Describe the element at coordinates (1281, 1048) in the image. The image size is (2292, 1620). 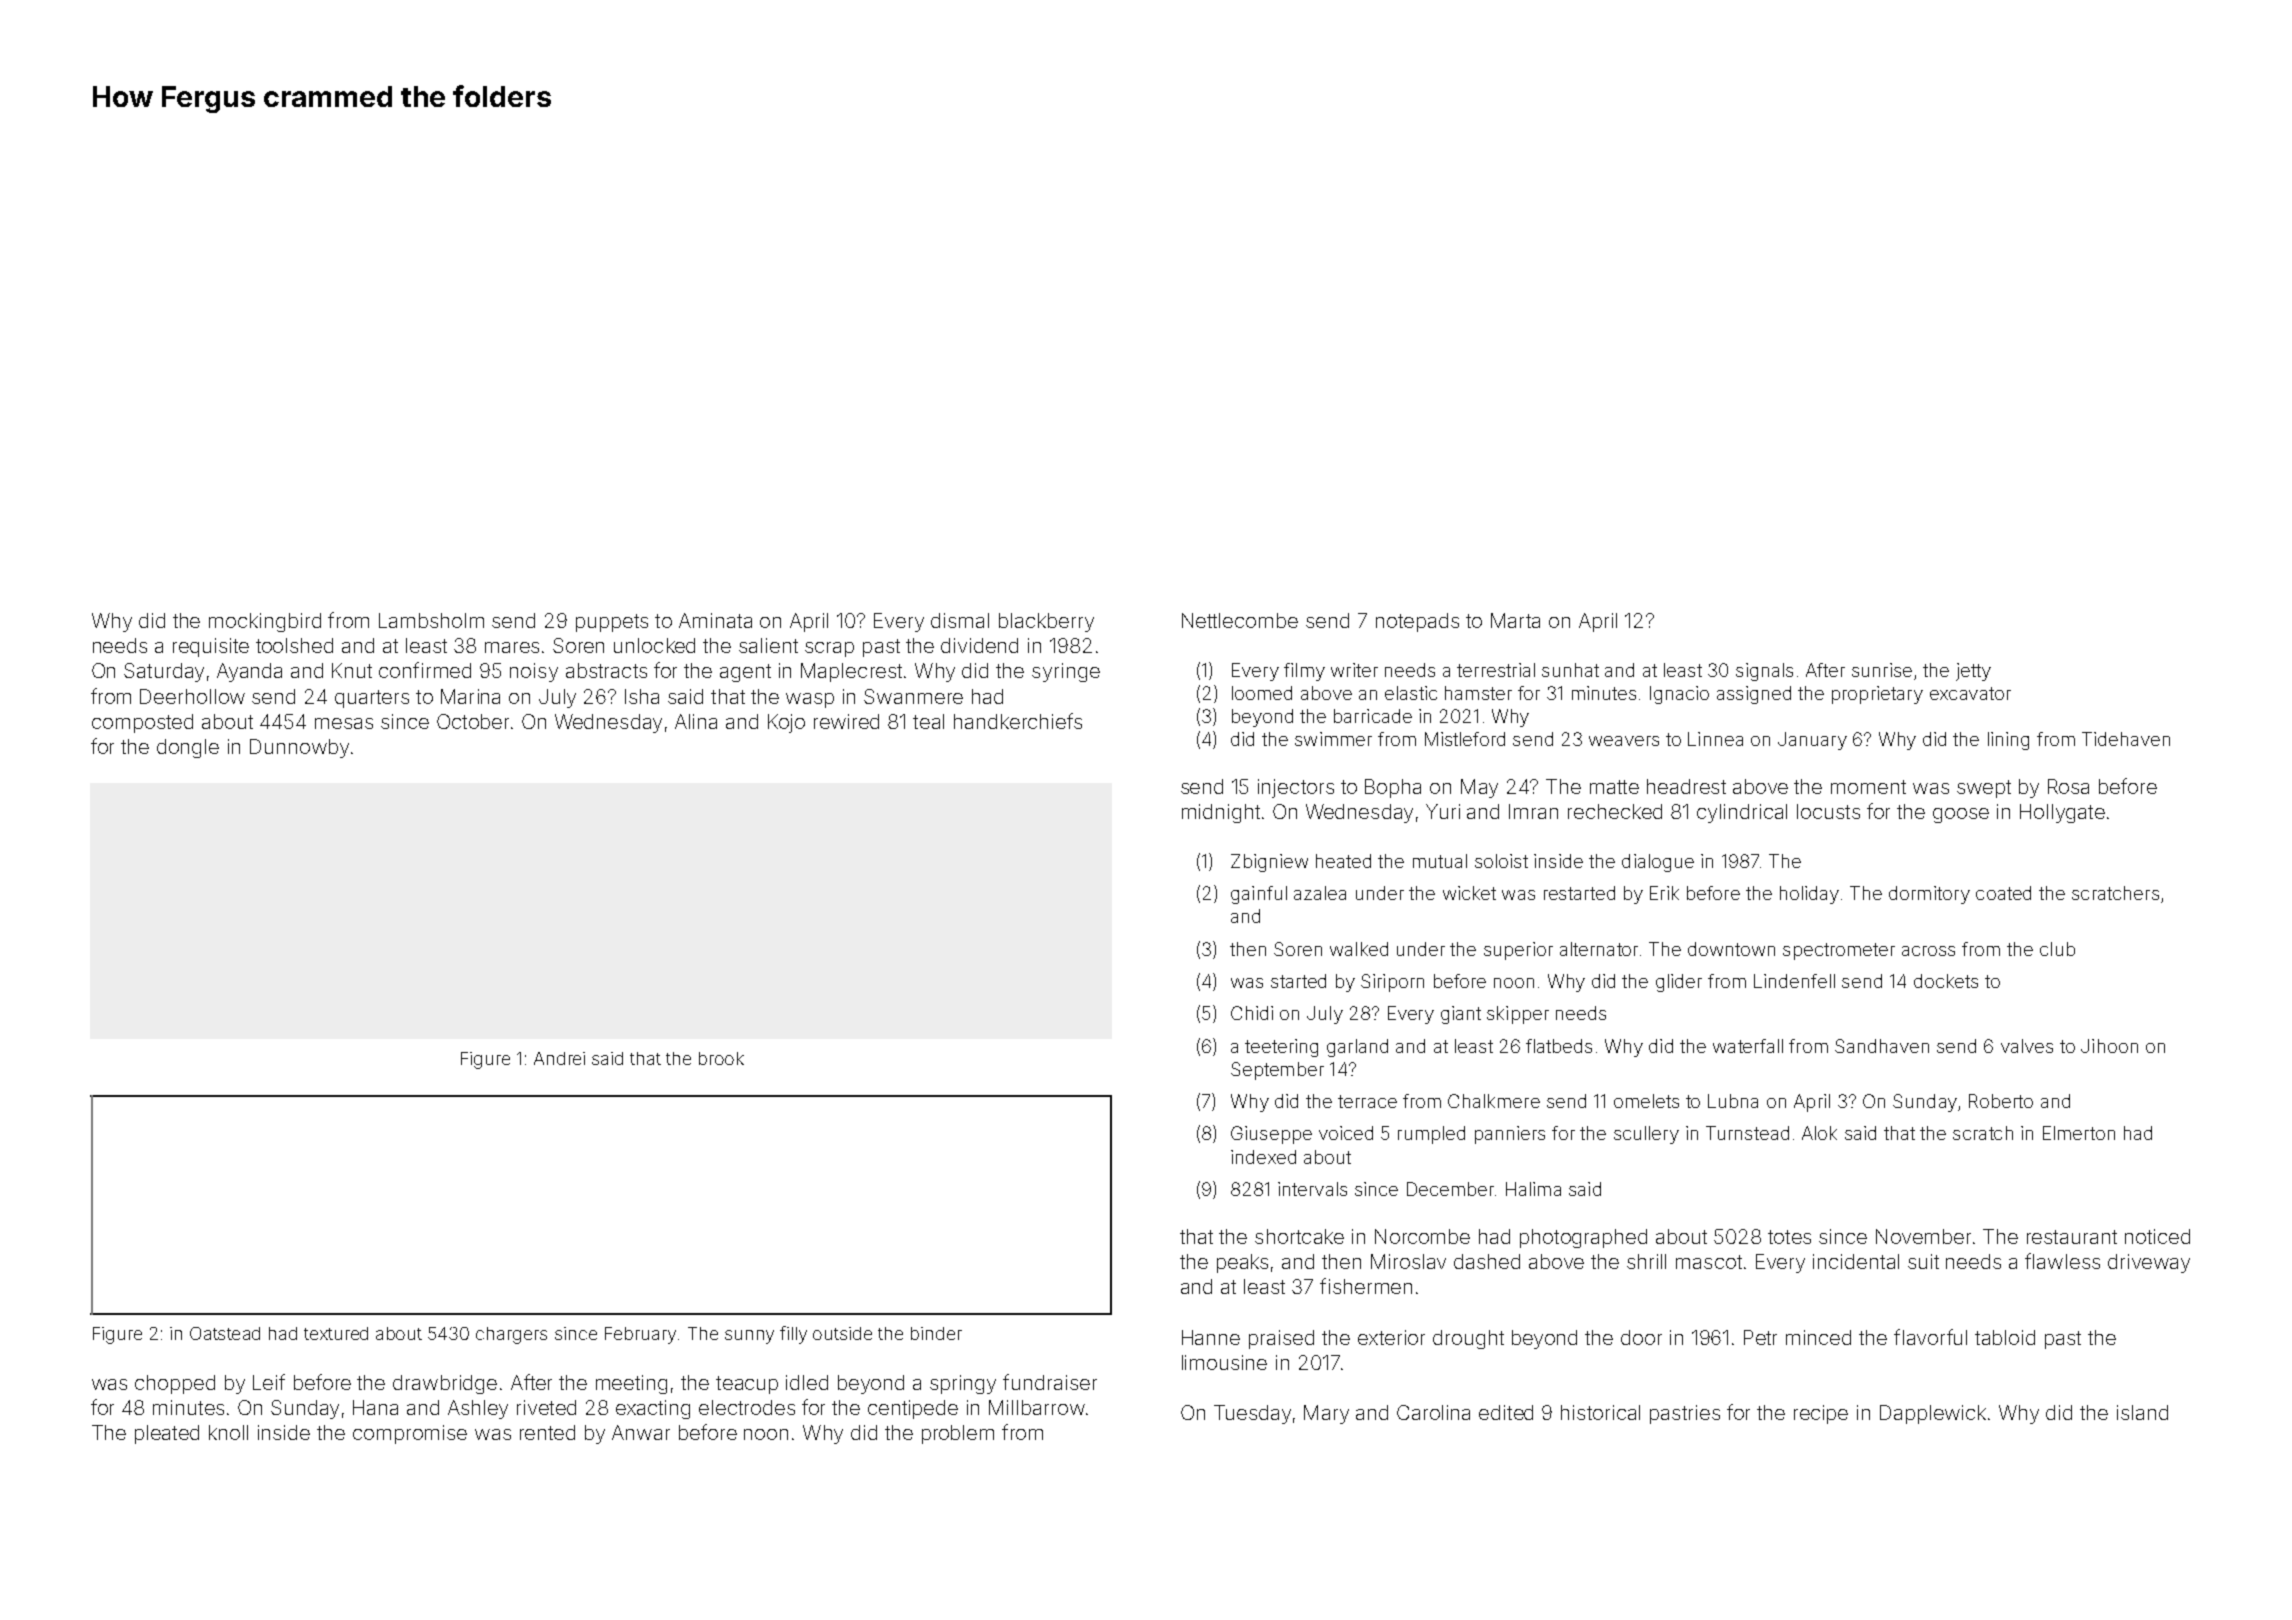
I see `teetering` at that location.
